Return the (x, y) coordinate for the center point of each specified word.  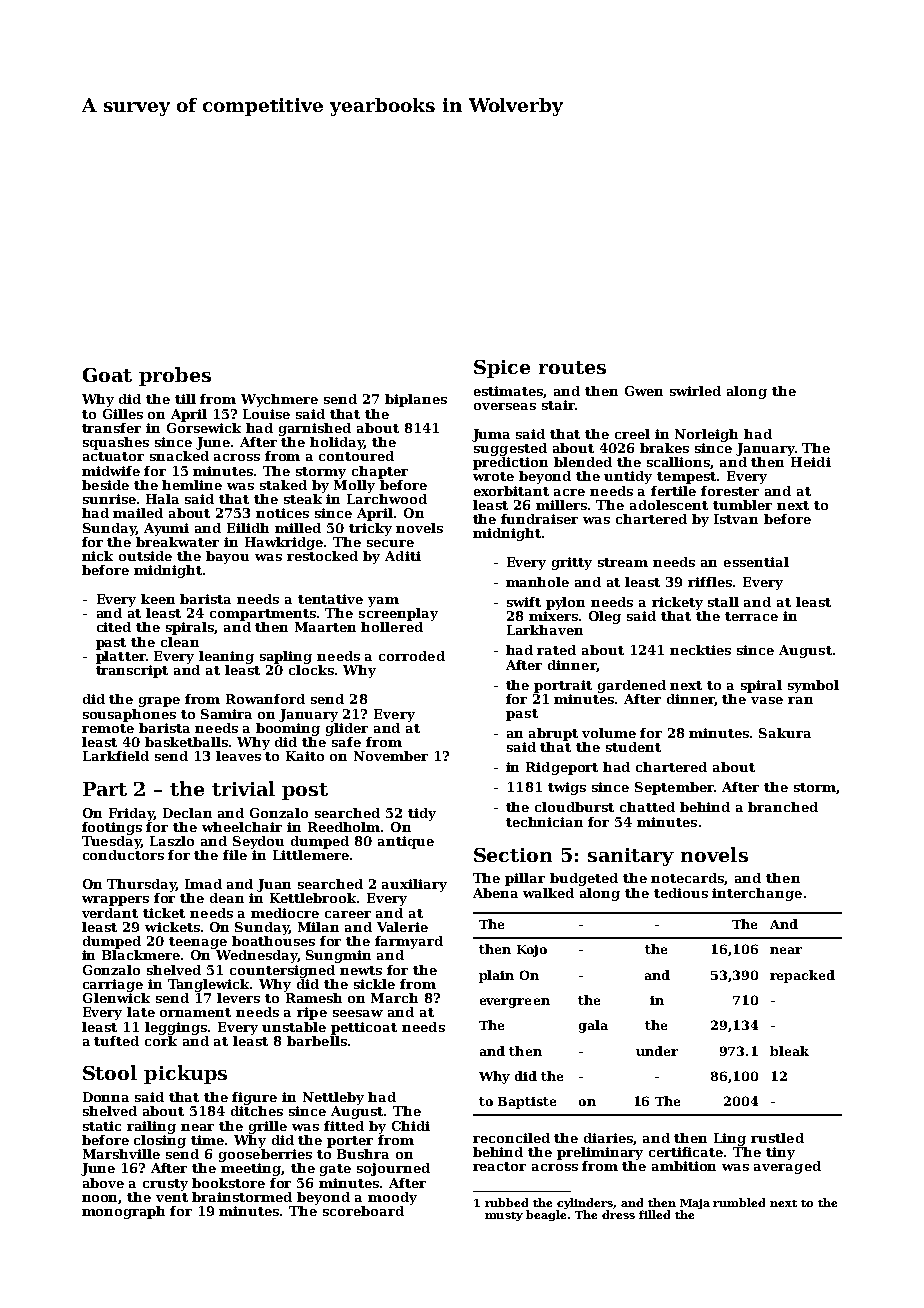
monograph (123, 1212)
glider (347, 729)
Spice (502, 369)
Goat (107, 375)
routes (572, 367)
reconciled (511, 1138)
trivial (243, 788)
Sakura (785, 733)
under (657, 1051)
